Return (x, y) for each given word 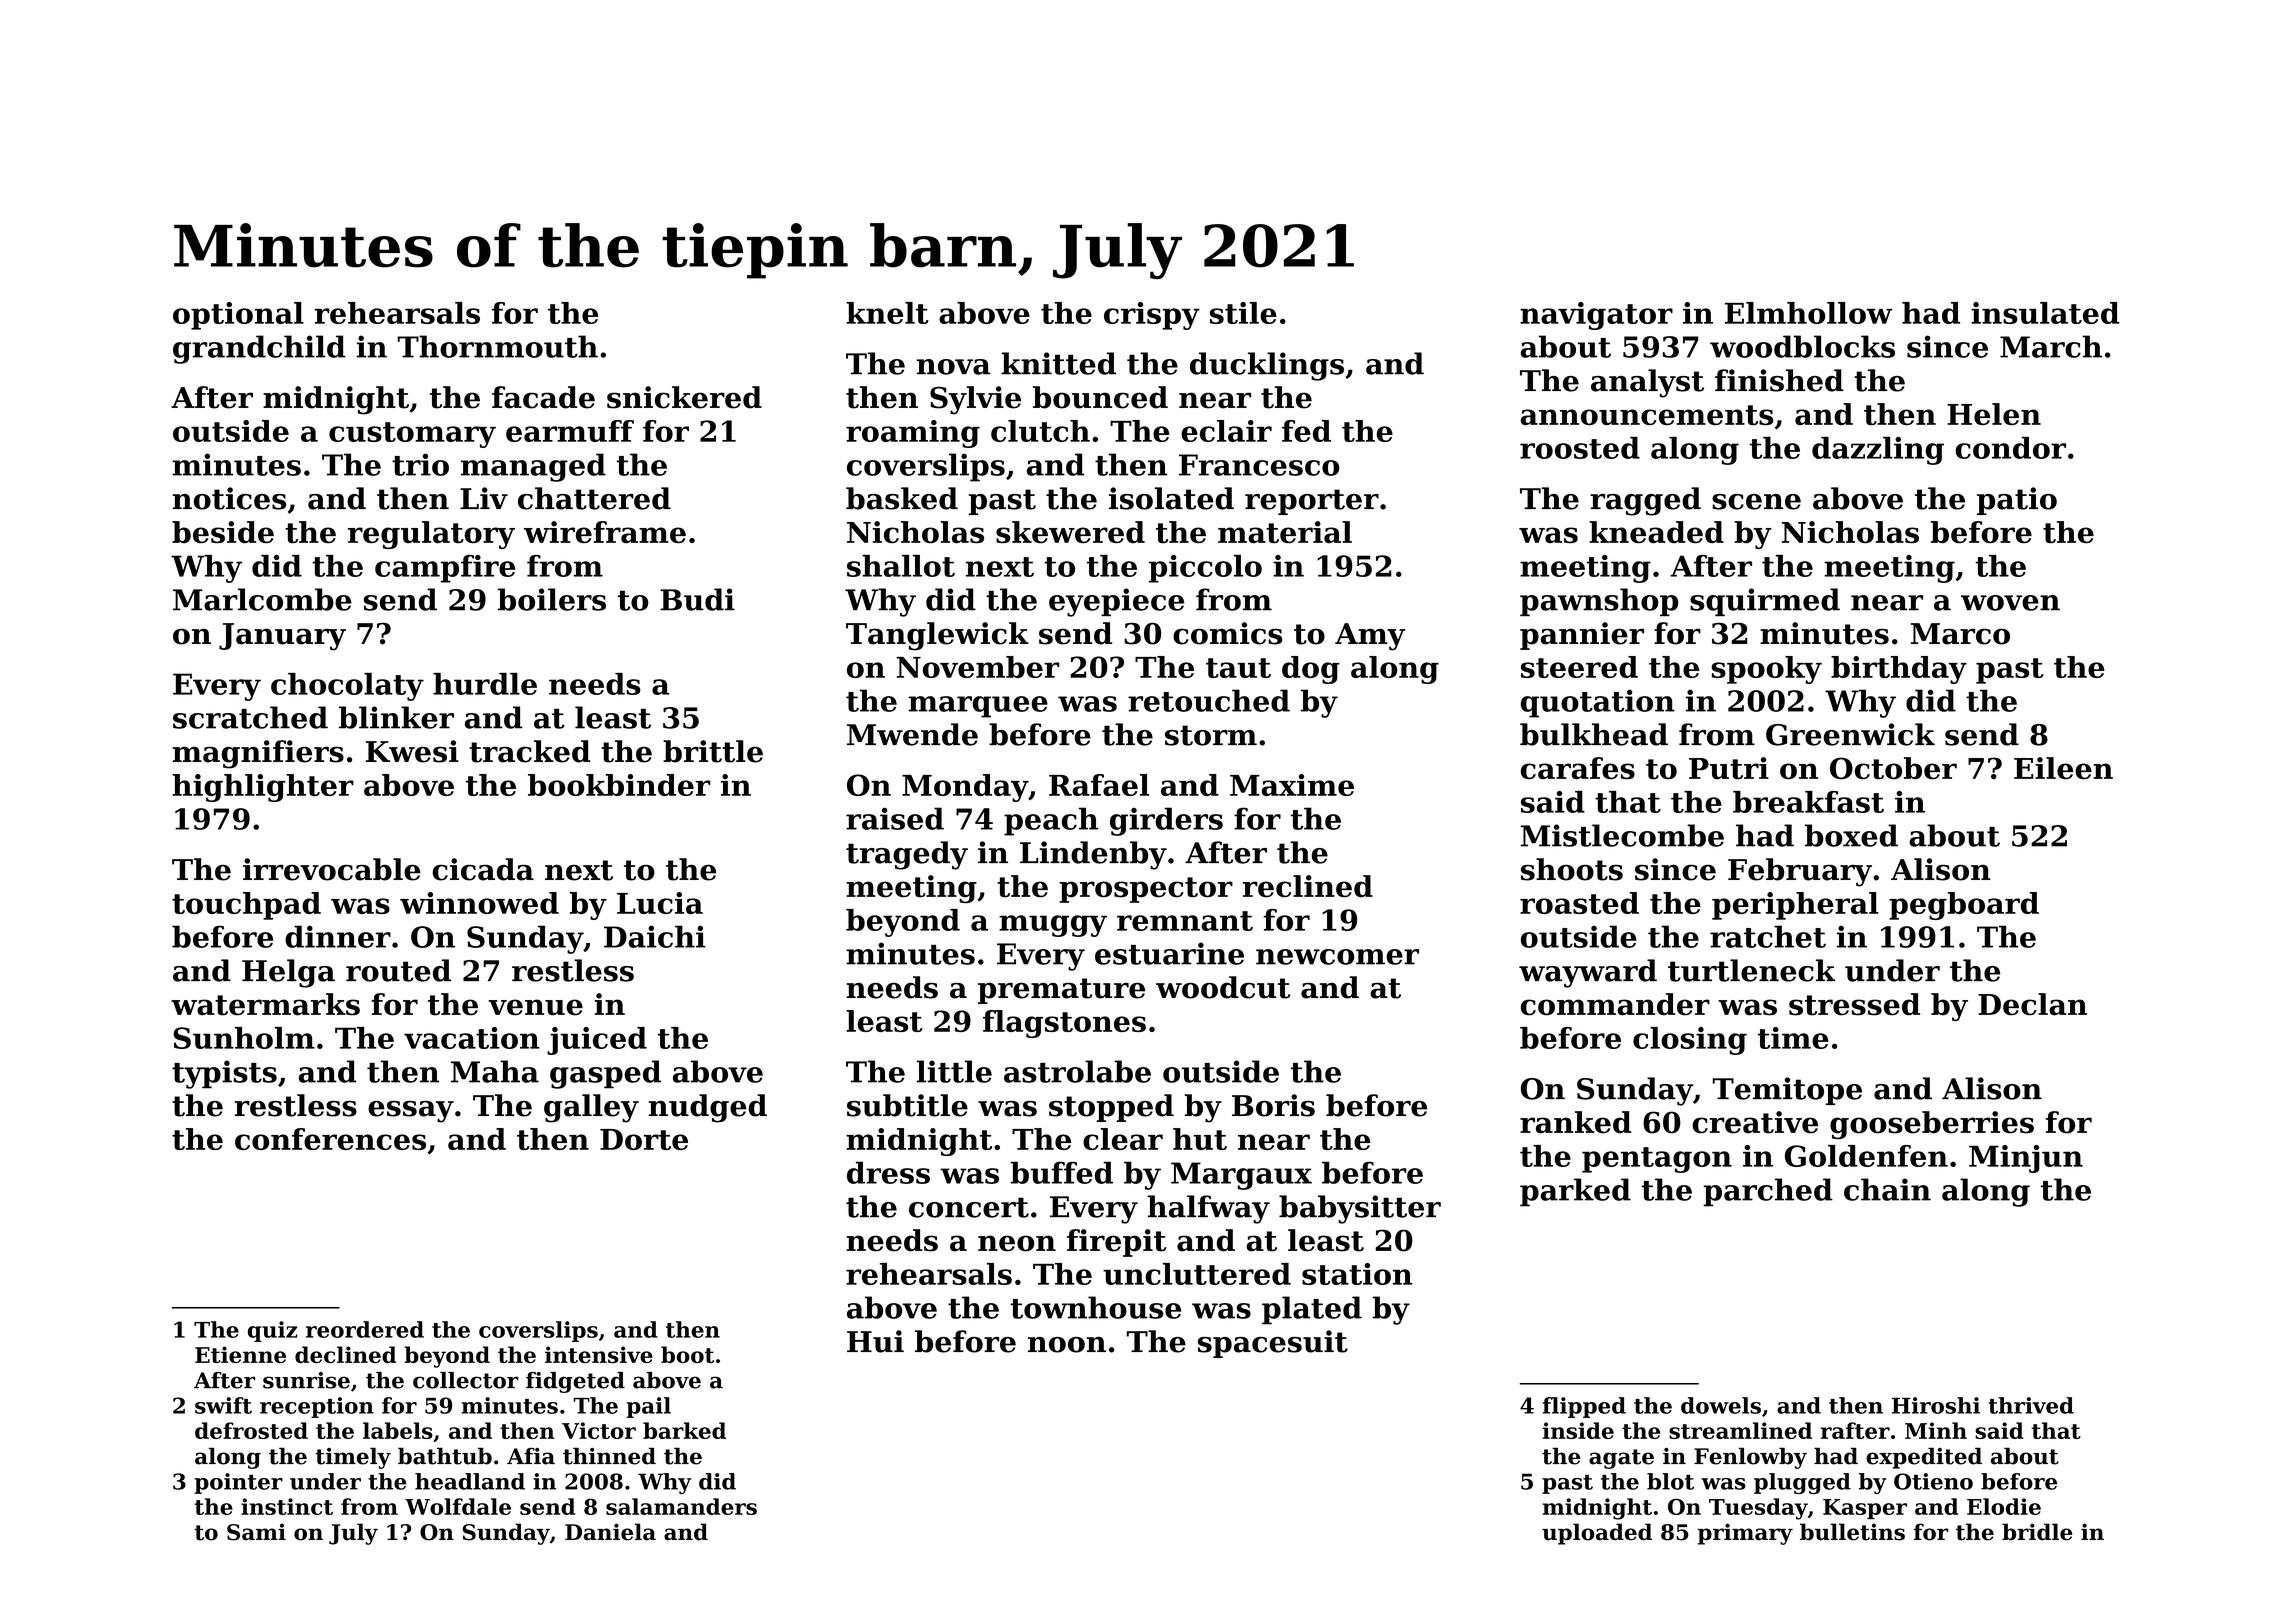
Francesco (1259, 465)
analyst (1647, 383)
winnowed (479, 903)
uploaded (1597, 1534)
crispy (1152, 316)
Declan (2032, 1004)
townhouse (1095, 1307)
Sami (256, 1532)
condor (2010, 448)
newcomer (1337, 957)
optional (238, 316)
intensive (599, 1354)
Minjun (2026, 1159)
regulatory (431, 535)
